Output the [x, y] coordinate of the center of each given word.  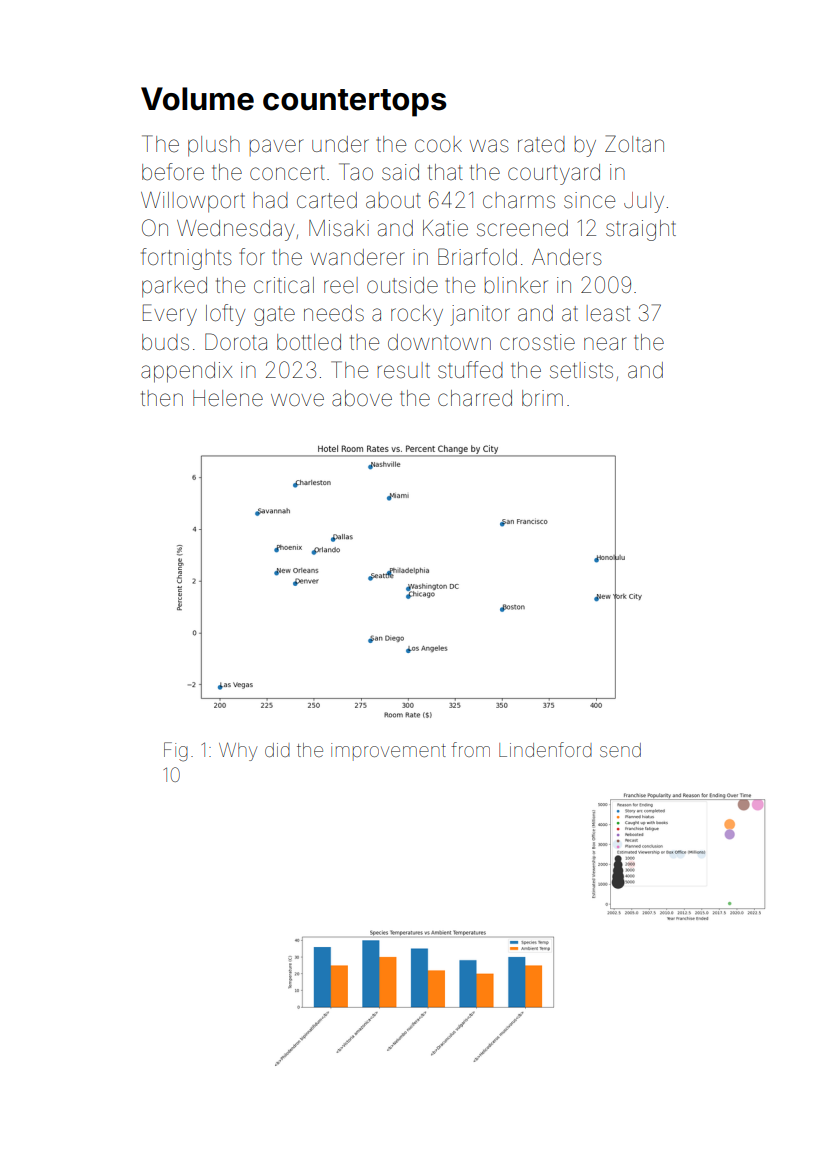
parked [174, 287]
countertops [355, 103]
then [162, 398]
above [362, 398]
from [470, 749]
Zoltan [634, 143]
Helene [228, 398]
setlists [581, 370]
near [605, 344]
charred [475, 398]
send [620, 750]
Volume [197, 99]
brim [542, 398]
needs [334, 313]
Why [238, 751]
